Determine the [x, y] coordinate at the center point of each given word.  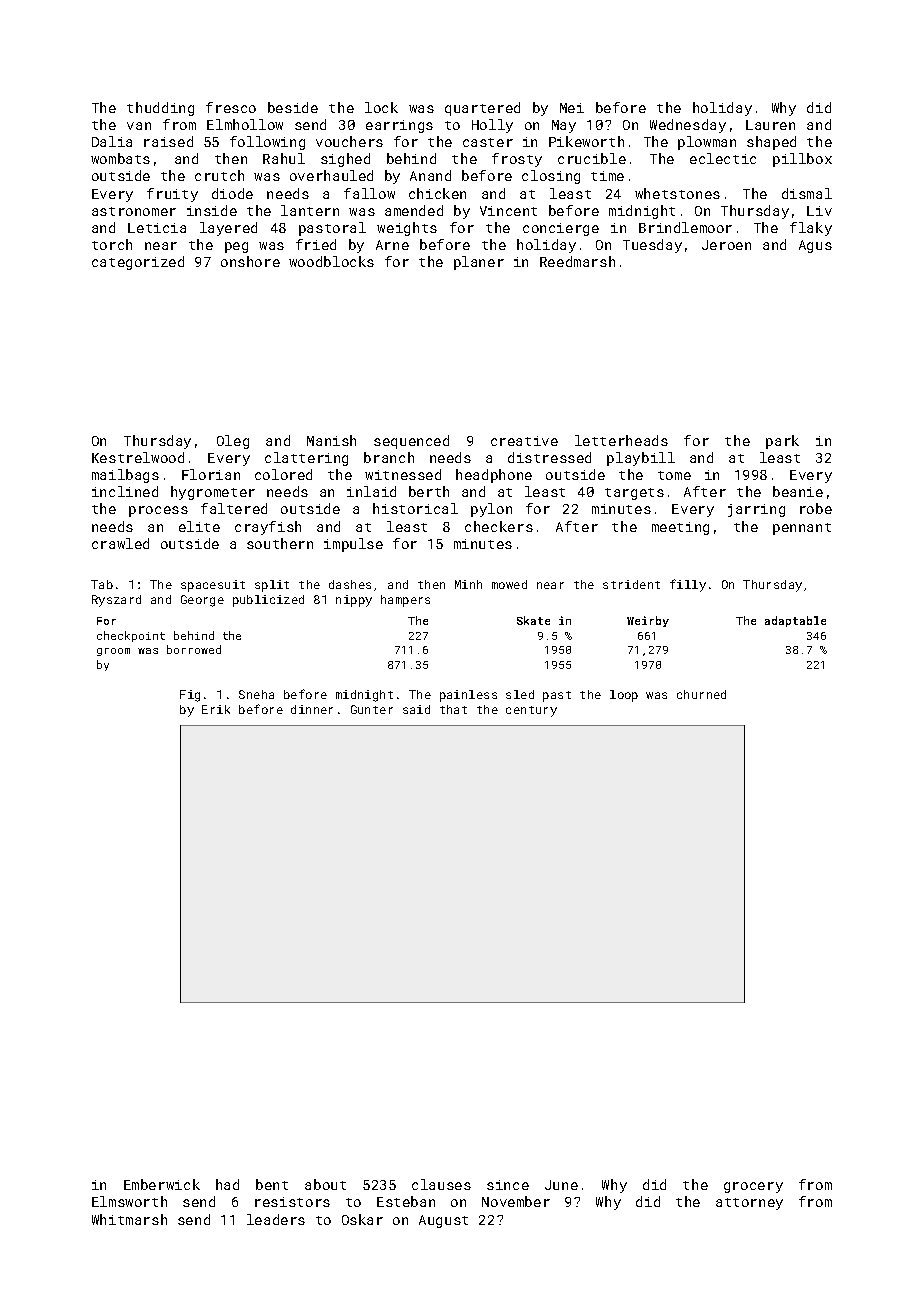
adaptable [795, 621]
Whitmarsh [129, 1219]
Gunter [372, 709]
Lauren [770, 125]
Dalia [112, 141]
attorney [749, 1204]
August [443, 1221]
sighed [345, 160]
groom [113, 652]
